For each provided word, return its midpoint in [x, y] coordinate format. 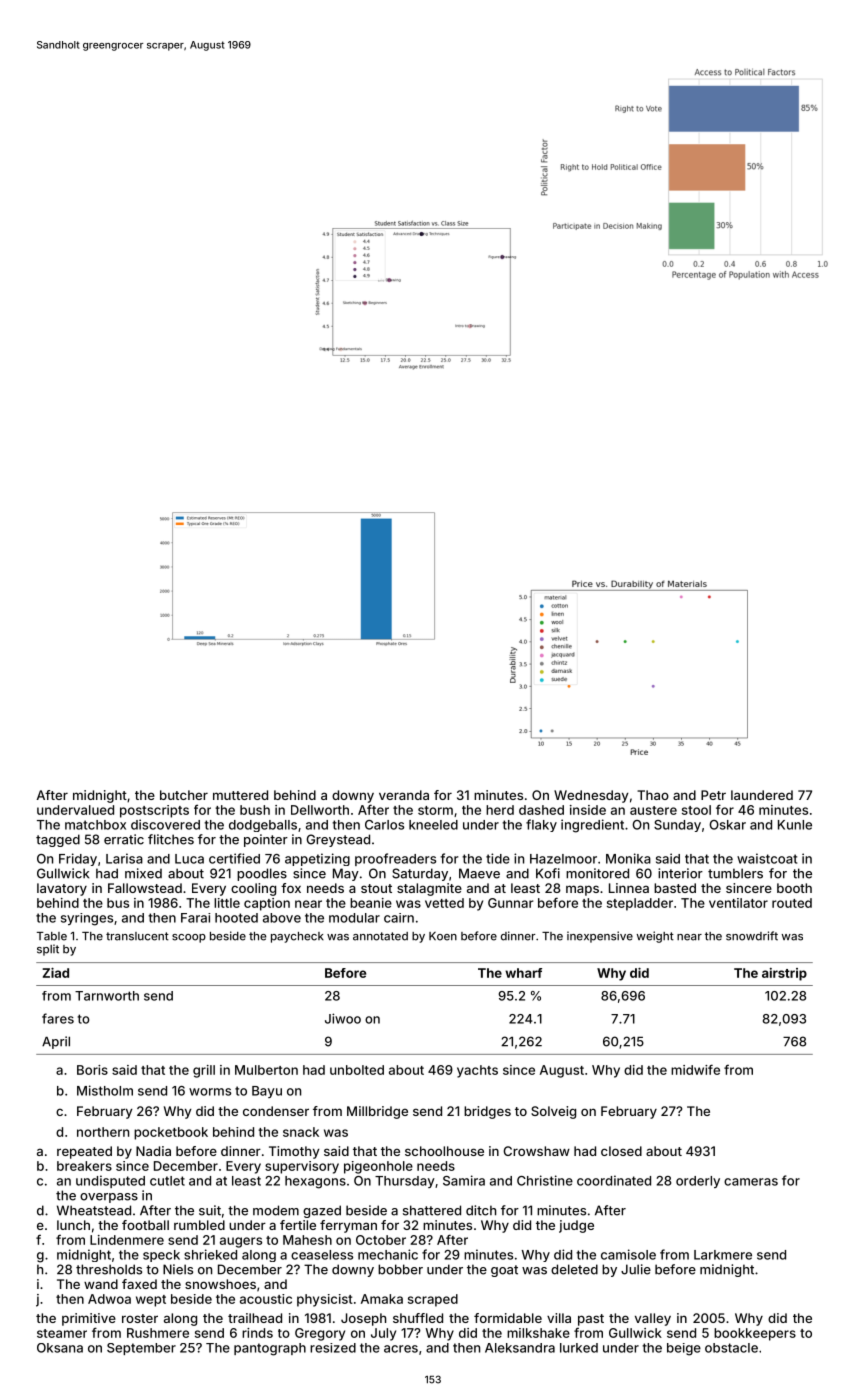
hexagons [315, 1182]
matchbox [95, 825]
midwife [695, 1069]
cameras [751, 1182]
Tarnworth [107, 996]
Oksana [60, 1348]
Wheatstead [94, 1210]
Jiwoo [343, 1018]
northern [103, 1132]
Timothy [294, 1152]
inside [588, 810]
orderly [698, 1182]
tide [498, 858]
